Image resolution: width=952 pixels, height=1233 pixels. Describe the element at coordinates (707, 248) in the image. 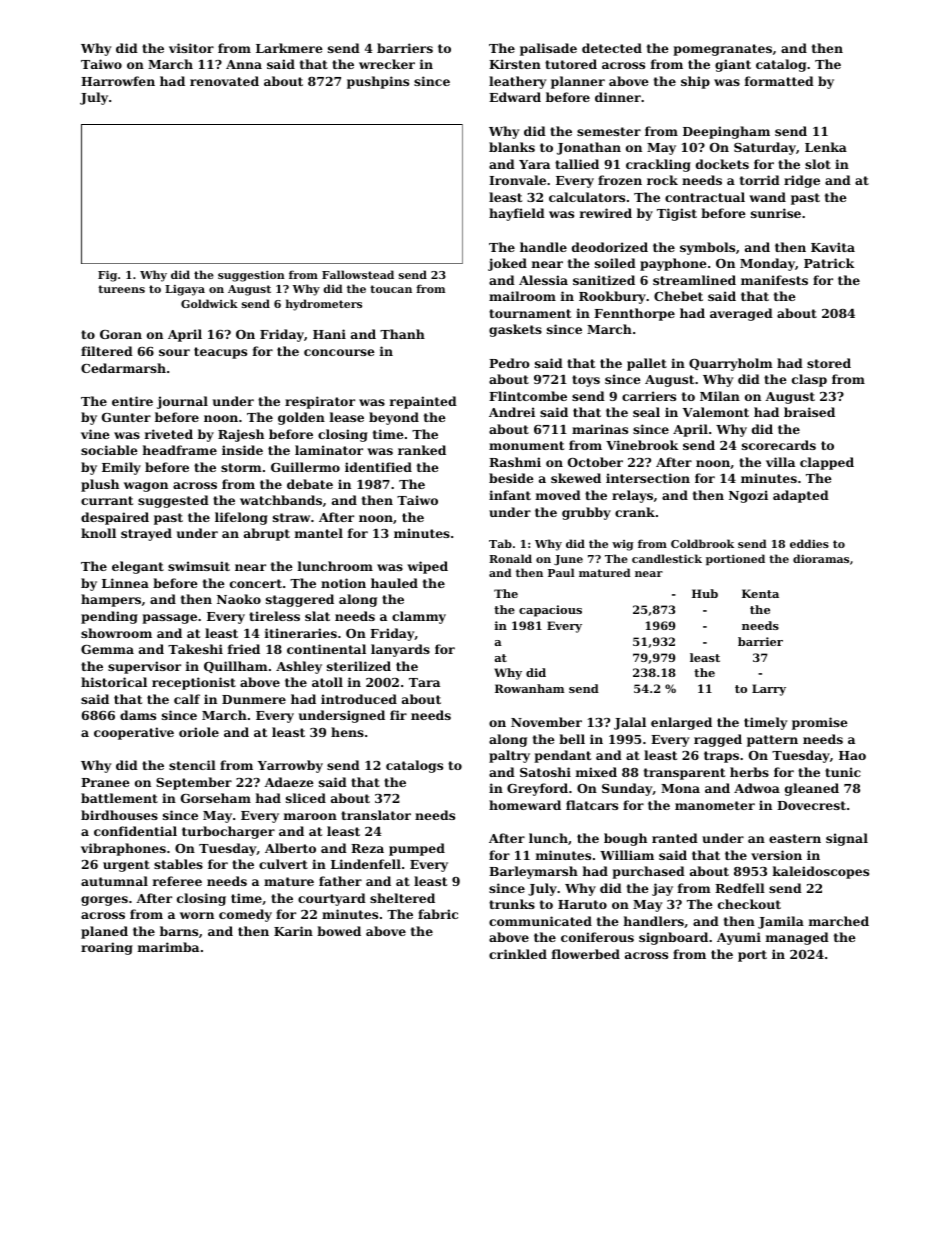

I see `symbols` at that location.
